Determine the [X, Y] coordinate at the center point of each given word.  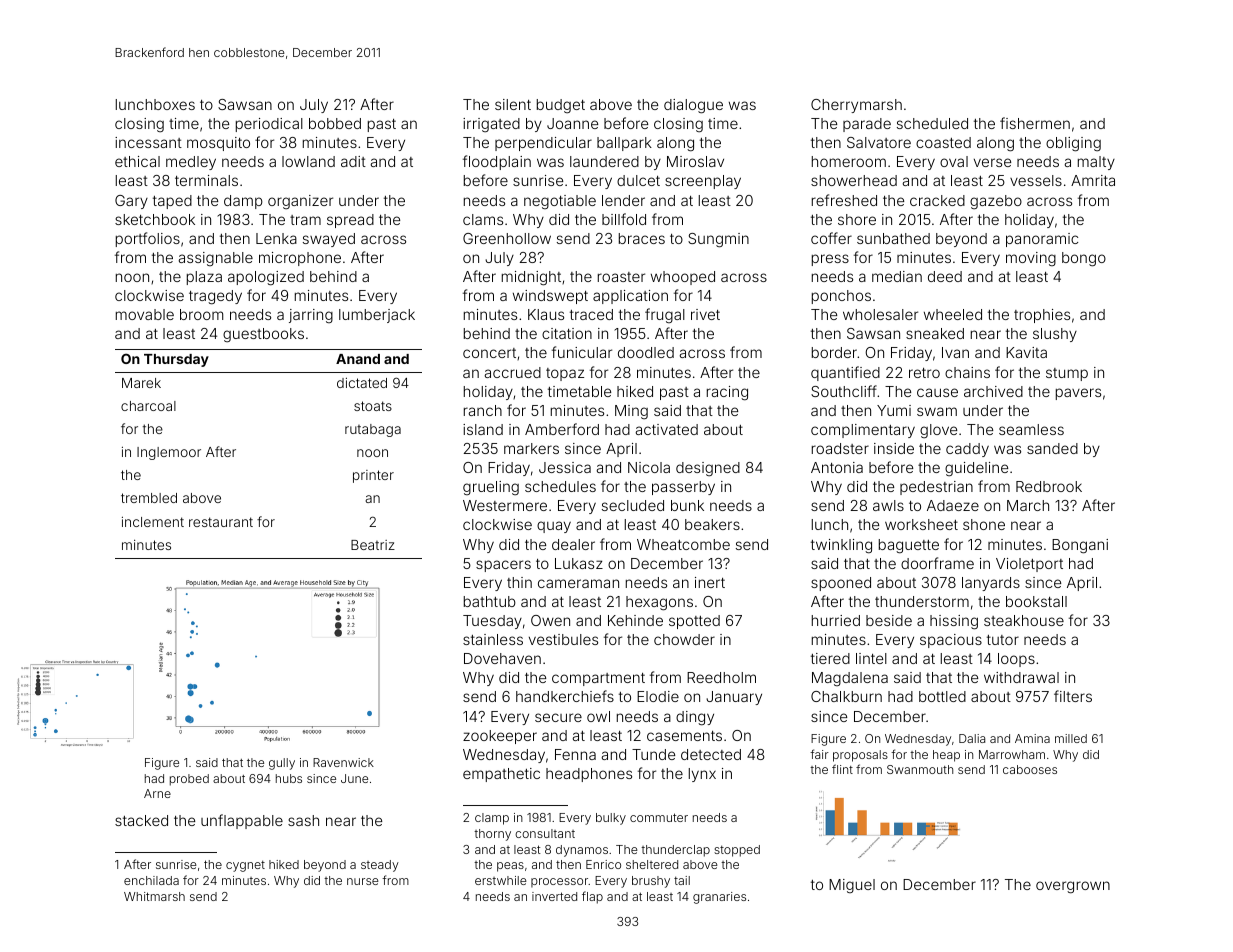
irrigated [491, 125]
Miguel [852, 886]
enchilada [151, 880]
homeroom [849, 161]
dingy [695, 718]
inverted [554, 896]
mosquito [218, 144]
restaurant [221, 522]
